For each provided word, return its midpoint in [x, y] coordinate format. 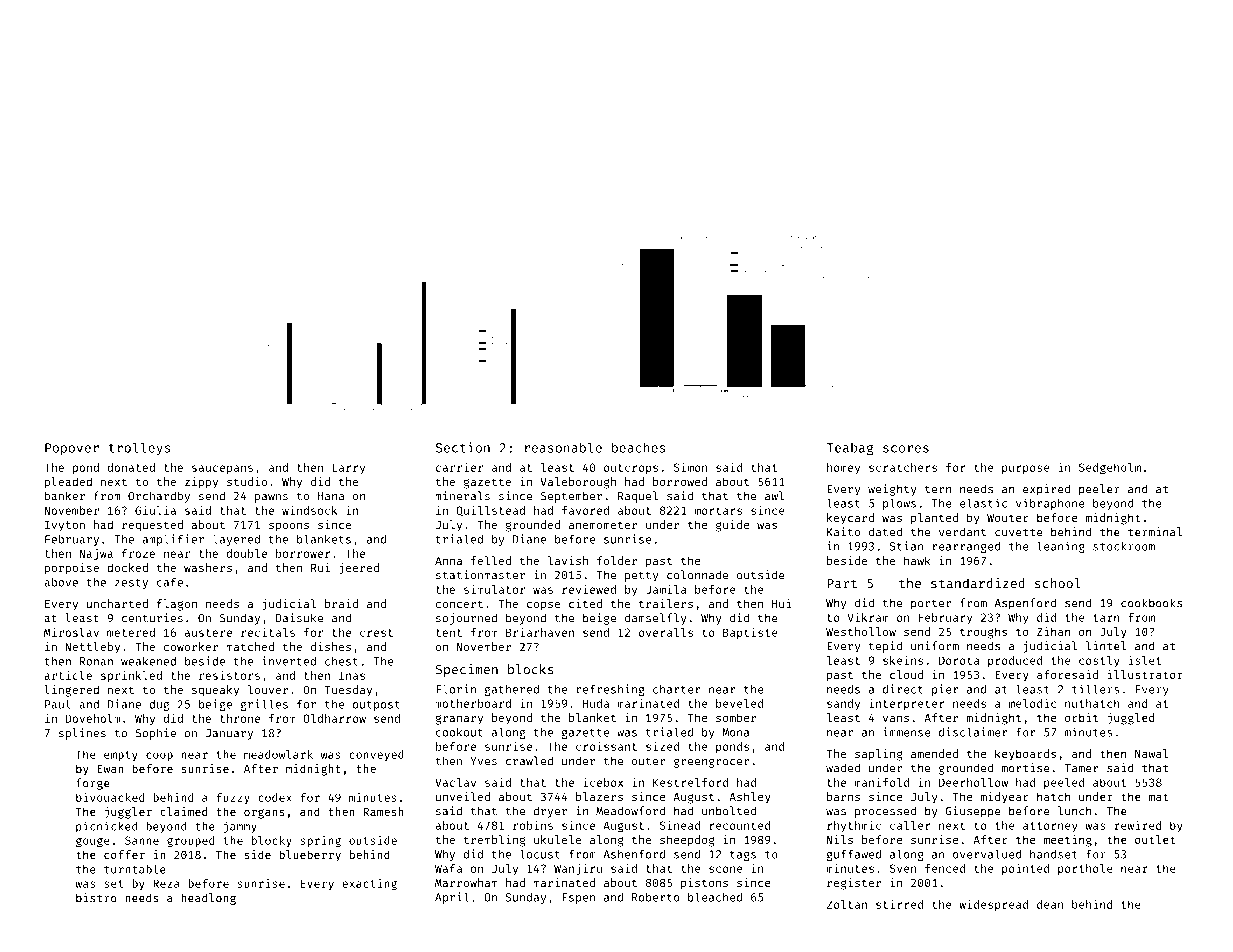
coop [159, 756]
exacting [369, 885]
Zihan [1053, 631]
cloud [906, 674]
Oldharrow [334, 718]
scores [906, 449]
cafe [170, 582]
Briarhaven [540, 632]
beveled [739, 703]
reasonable [563, 447]
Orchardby [159, 497]
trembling [495, 841]
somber [736, 717]
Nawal [1151, 753]
